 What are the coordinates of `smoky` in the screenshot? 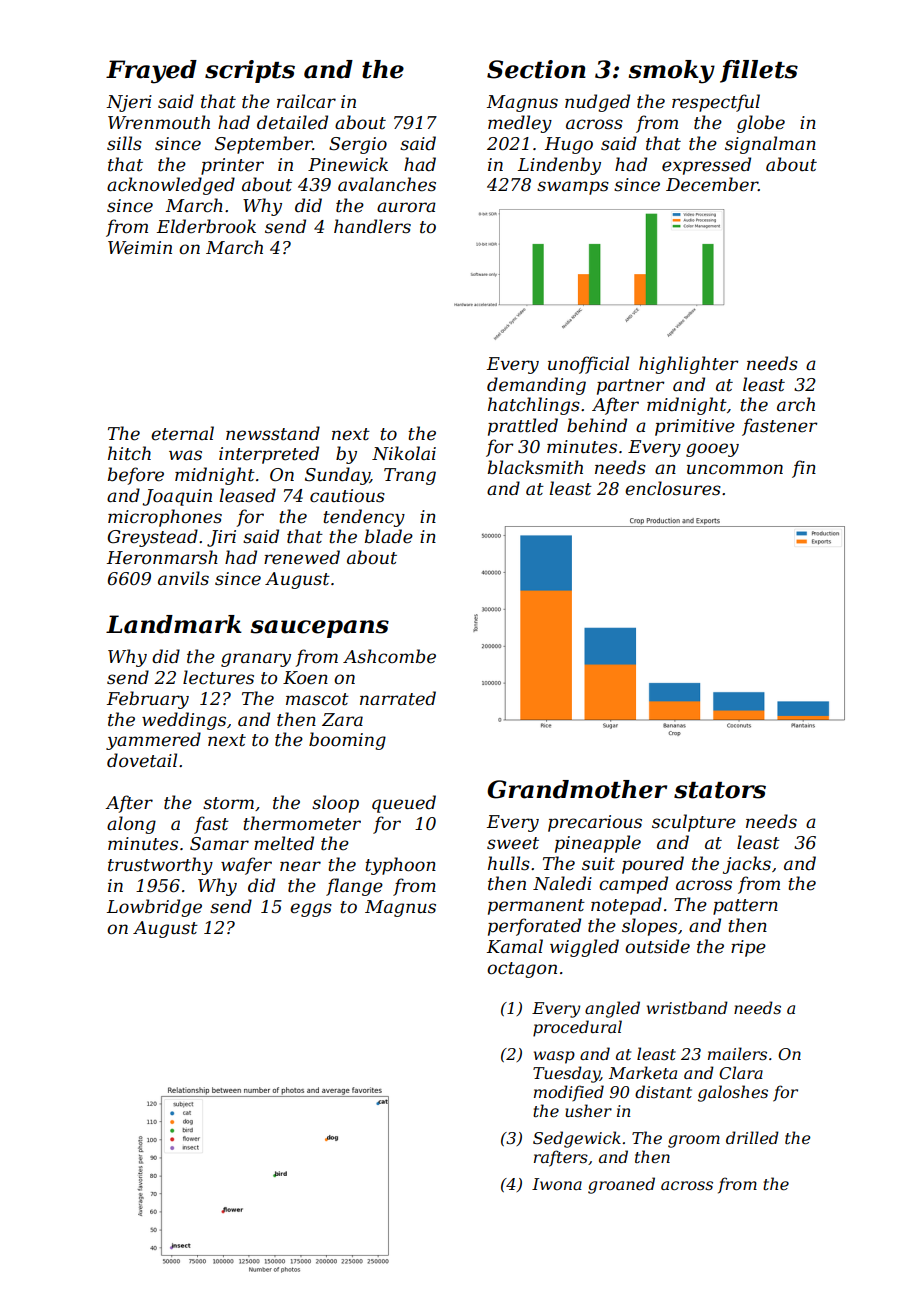 It's located at (672, 72).
